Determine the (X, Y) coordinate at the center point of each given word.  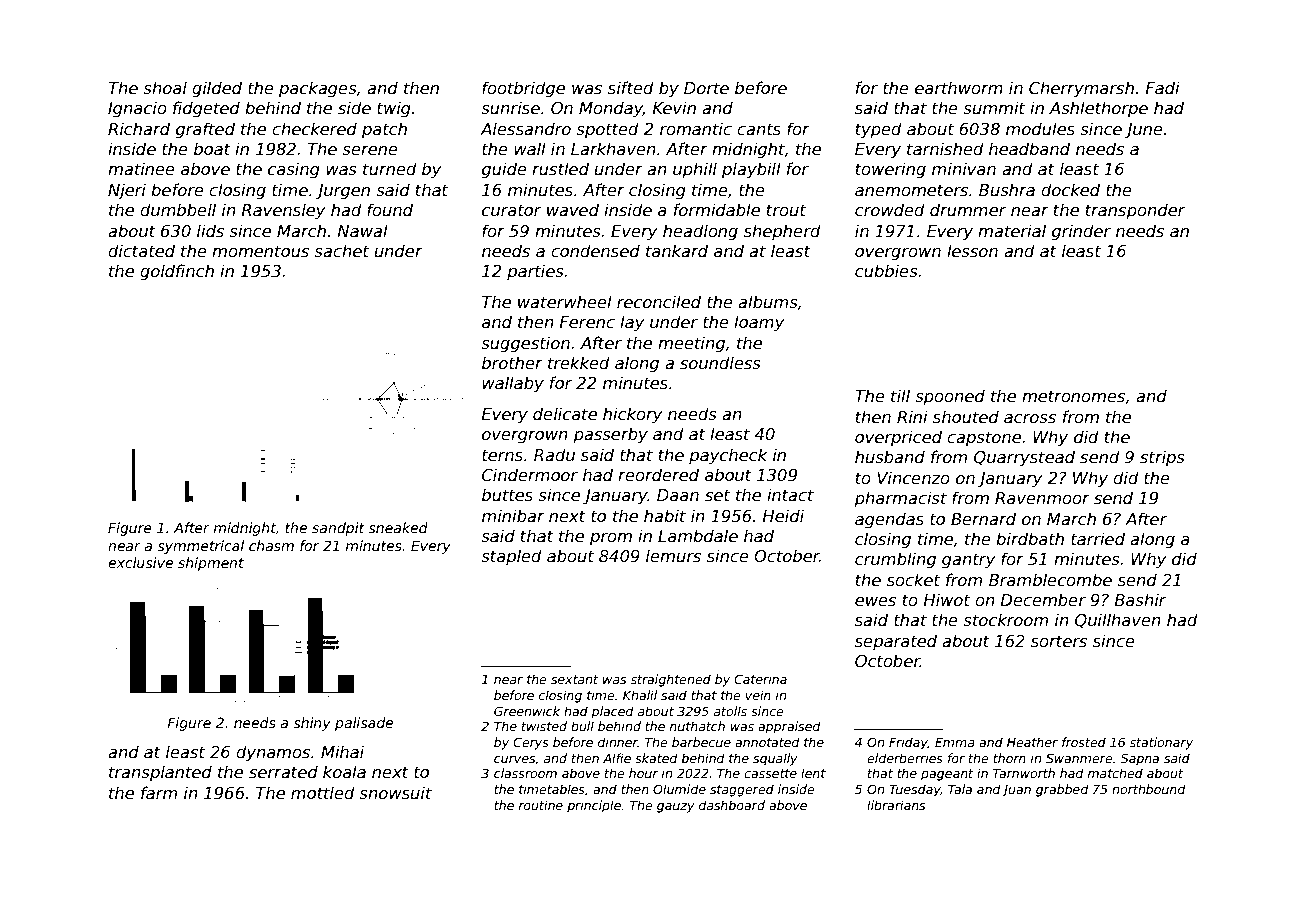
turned (390, 169)
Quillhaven (1118, 620)
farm (159, 792)
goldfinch (177, 272)
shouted (966, 416)
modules (1040, 129)
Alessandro (525, 129)
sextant (575, 679)
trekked (579, 363)
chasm (271, 545)
